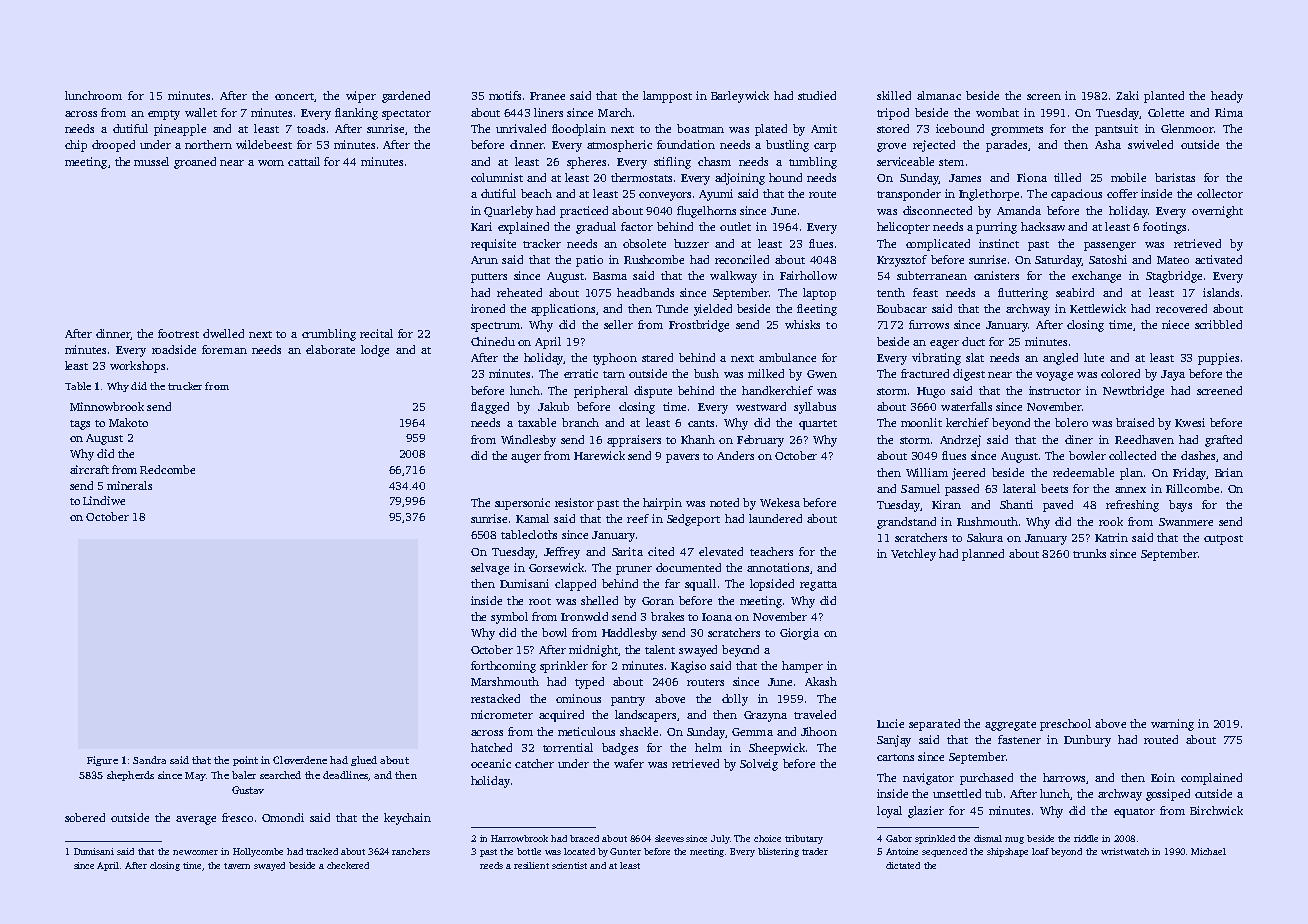 Image resolution: width=1308 pixels, height=924 pixels. Describe the element at coordinates (407, 819) in the screenshot. I see `keychain` at that location.
